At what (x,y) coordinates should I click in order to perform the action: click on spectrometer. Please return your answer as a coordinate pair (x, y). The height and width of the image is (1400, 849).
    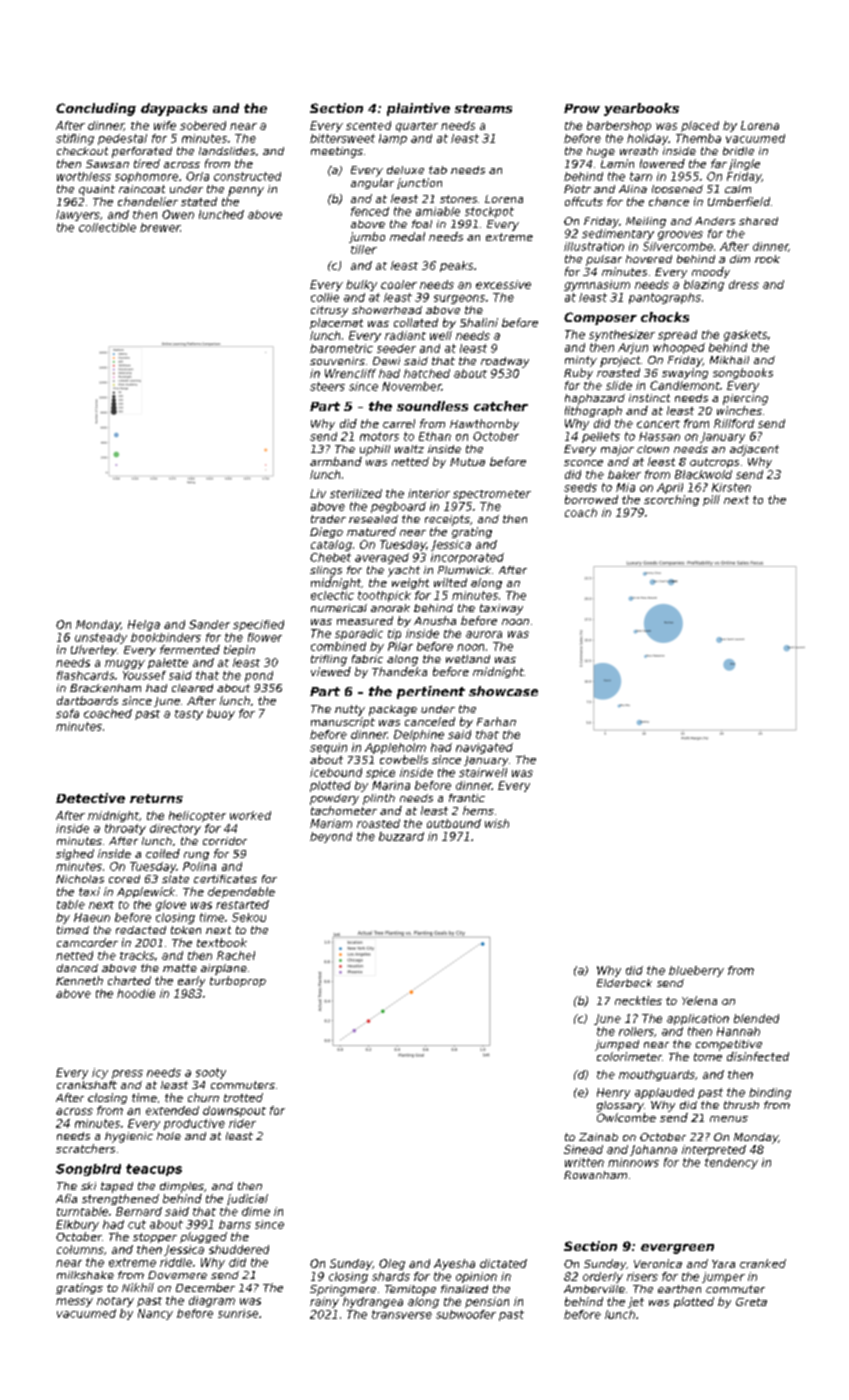
    Looking at the image, I should click on (492, 495).
